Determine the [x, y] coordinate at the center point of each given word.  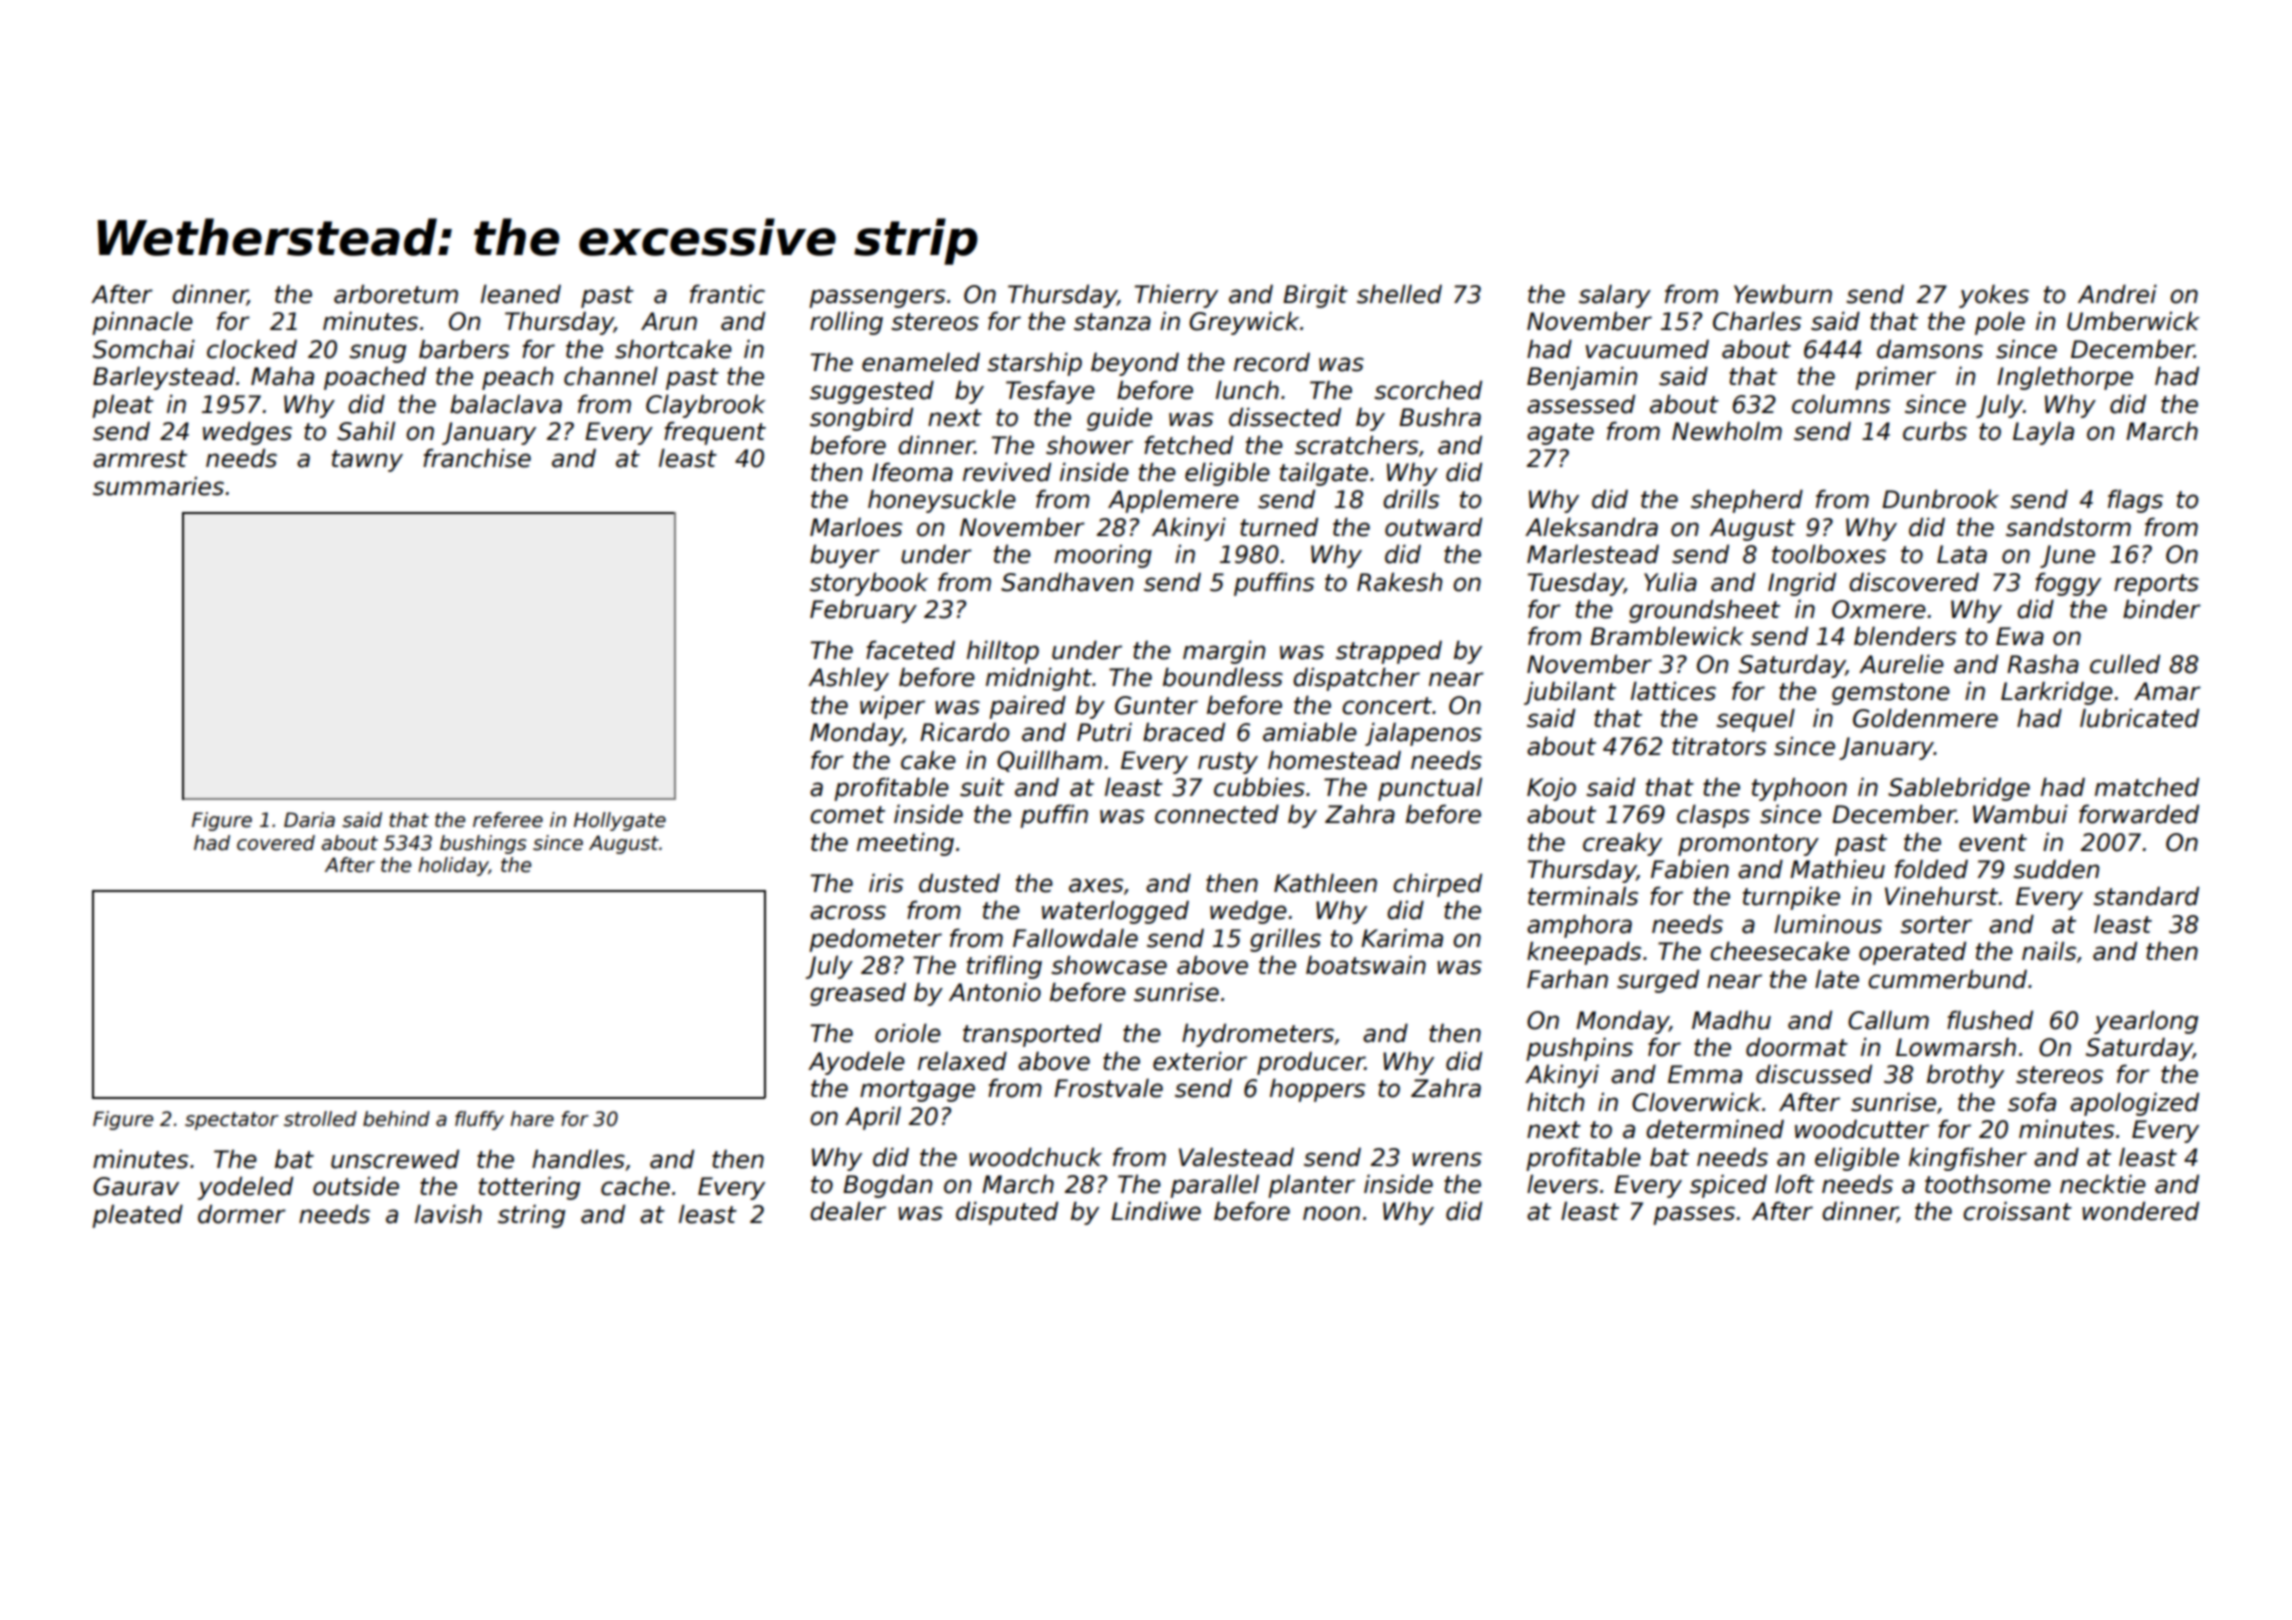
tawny [367, 461]
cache [635, 1186]
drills [1411, 499]
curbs [1935, 431]
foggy [2068, 584]
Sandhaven [1067, 582]
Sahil [366, 431]
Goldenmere [1925, 718]
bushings [483, 844]
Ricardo [964, 732]
